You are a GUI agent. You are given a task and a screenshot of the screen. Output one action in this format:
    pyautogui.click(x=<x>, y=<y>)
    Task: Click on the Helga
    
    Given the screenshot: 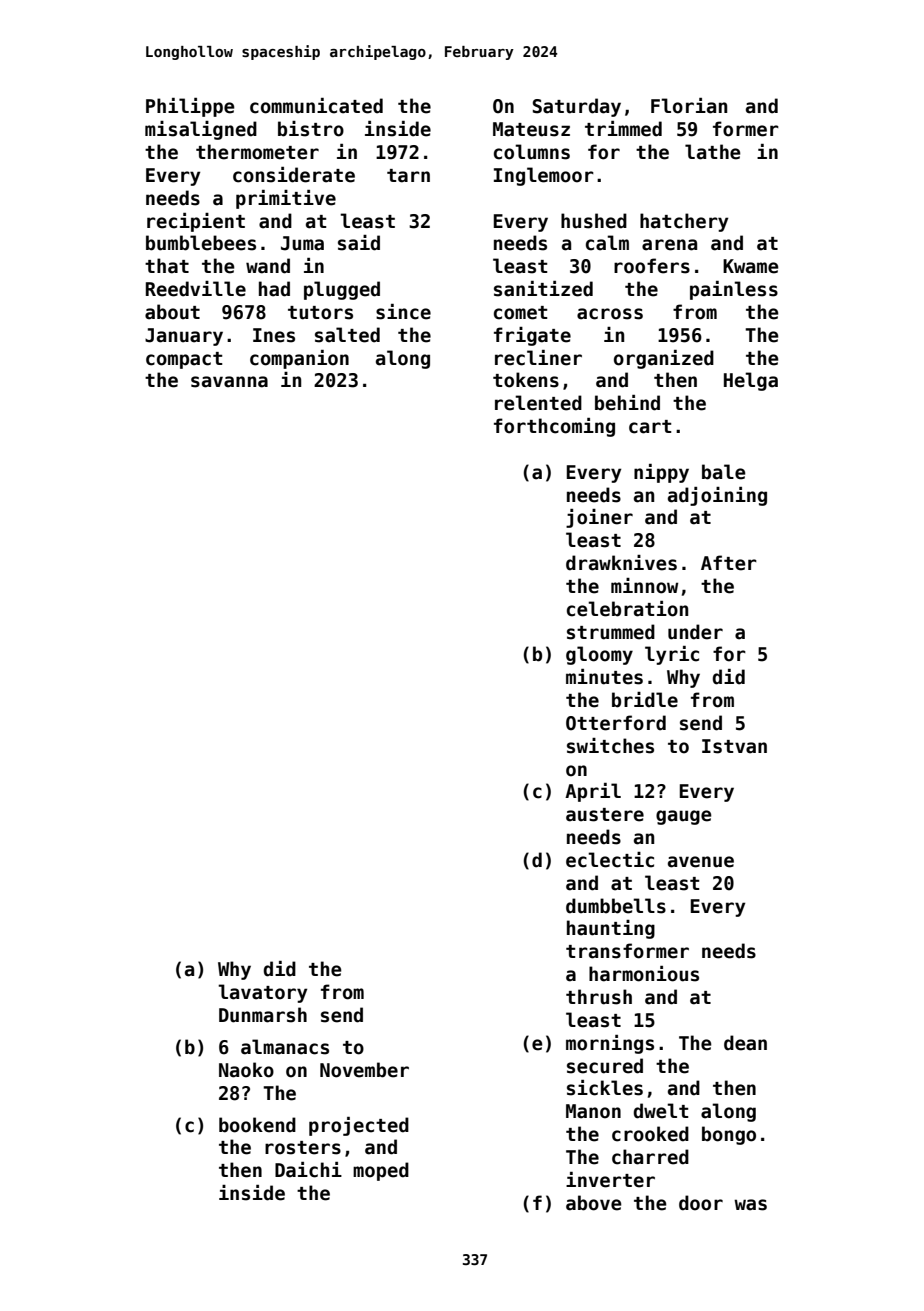 What is the action you would take?
    pyautogui.click(x=751, y=381)
